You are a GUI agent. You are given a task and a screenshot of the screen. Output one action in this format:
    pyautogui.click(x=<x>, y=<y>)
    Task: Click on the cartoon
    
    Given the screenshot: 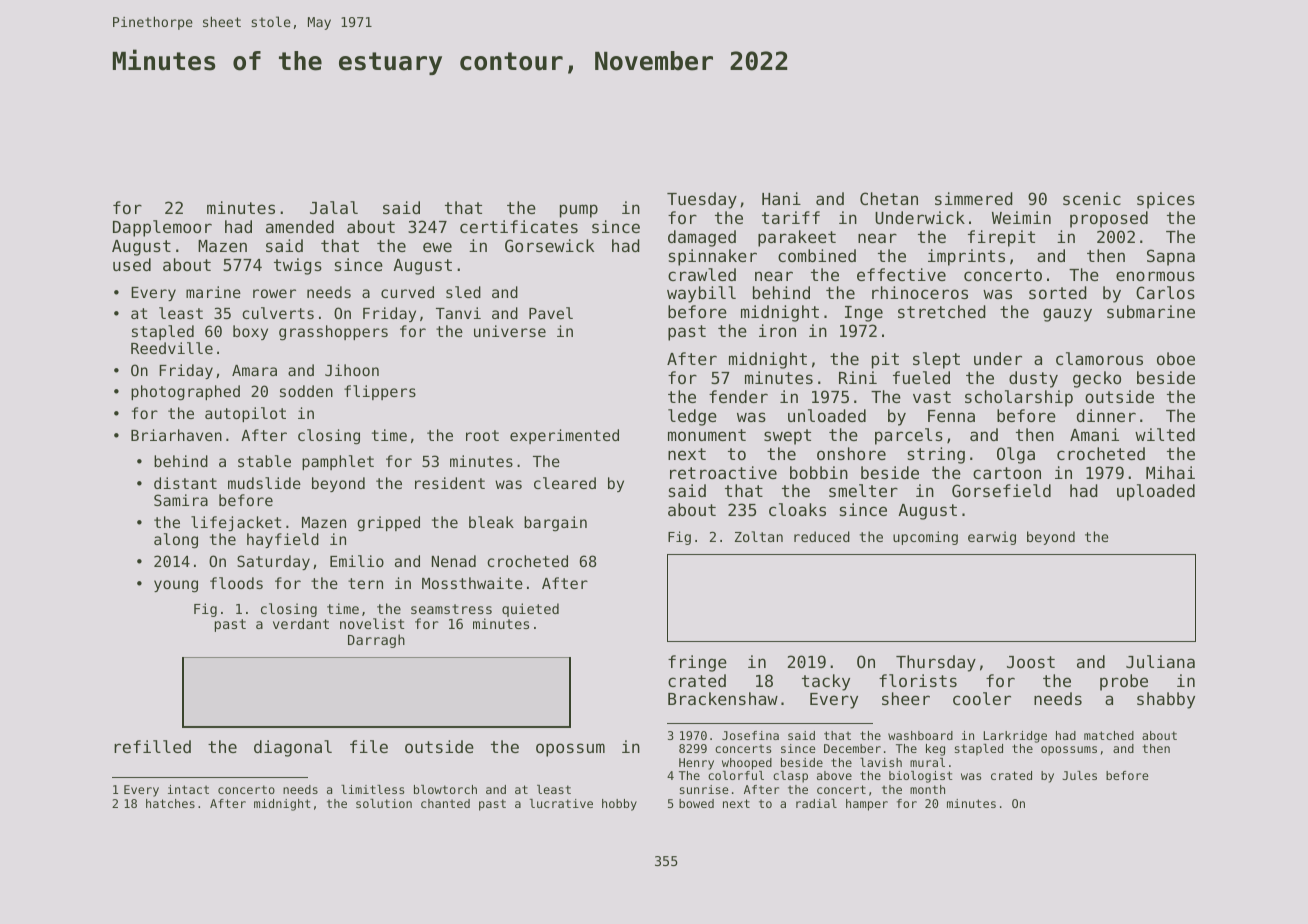 What is the action you would take?
    pyautogui.click(x=1007, y=473)
